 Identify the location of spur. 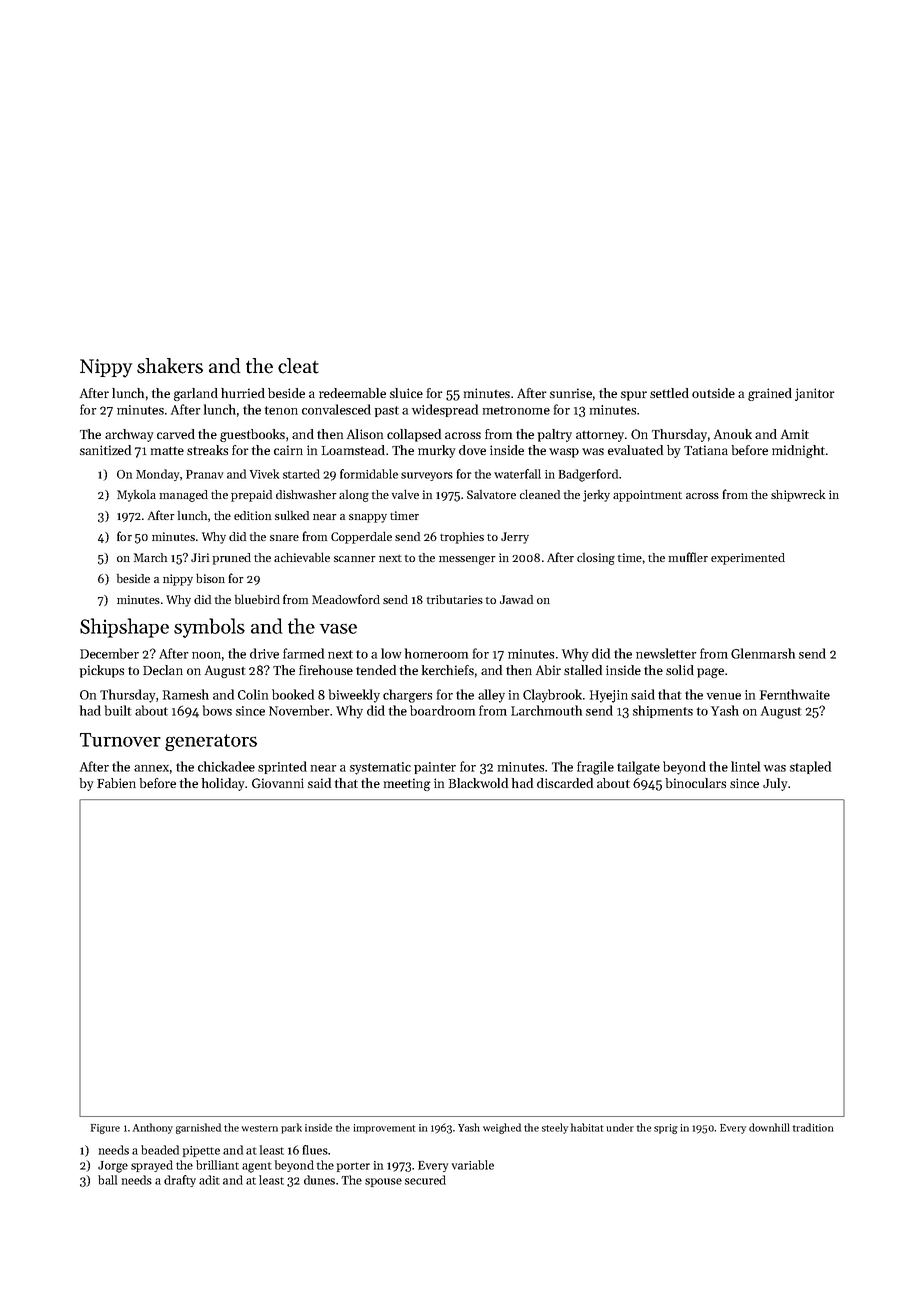
(634, 396).
